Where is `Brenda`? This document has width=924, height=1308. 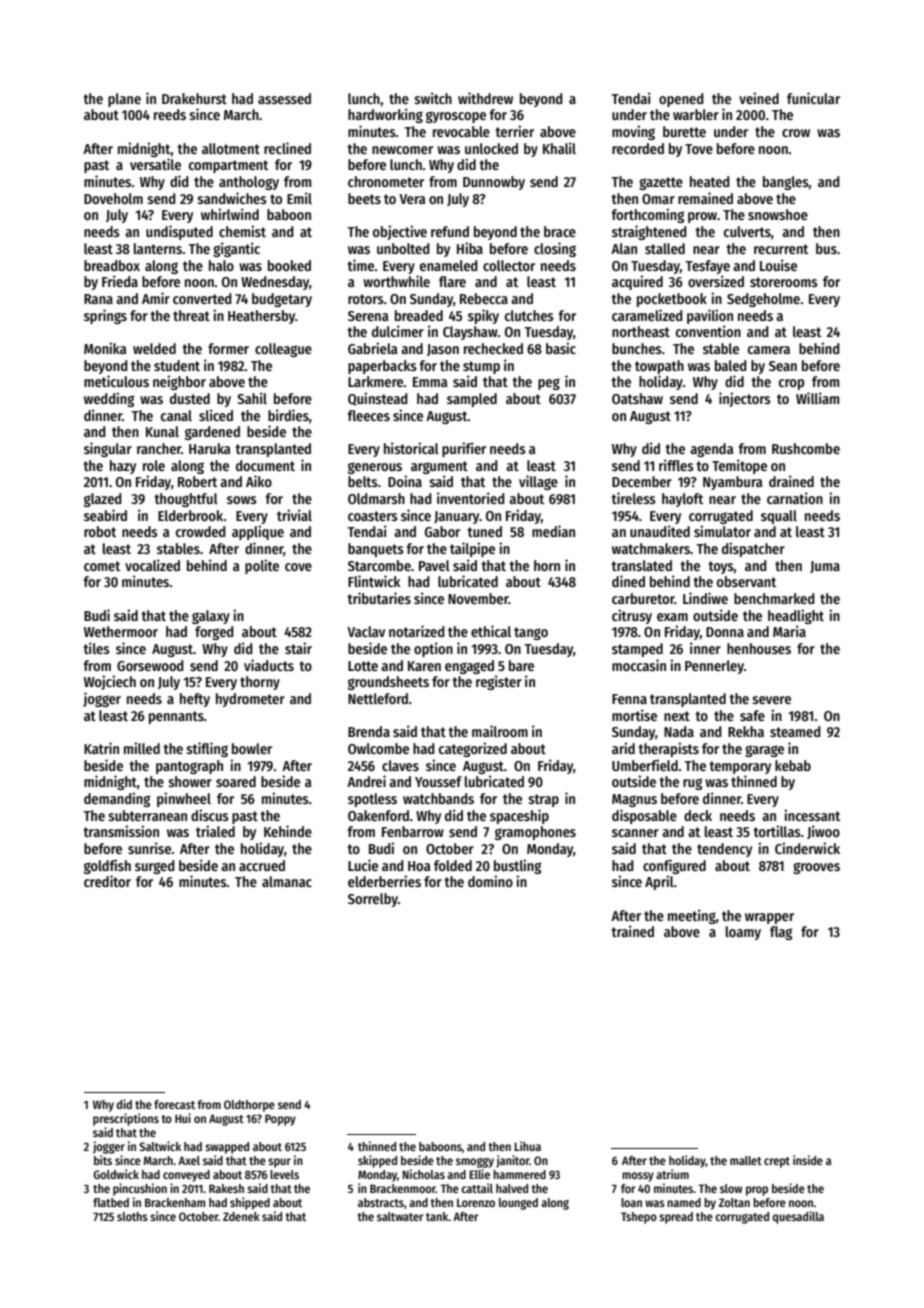
Brenda is located at coordinates (369, 731).
